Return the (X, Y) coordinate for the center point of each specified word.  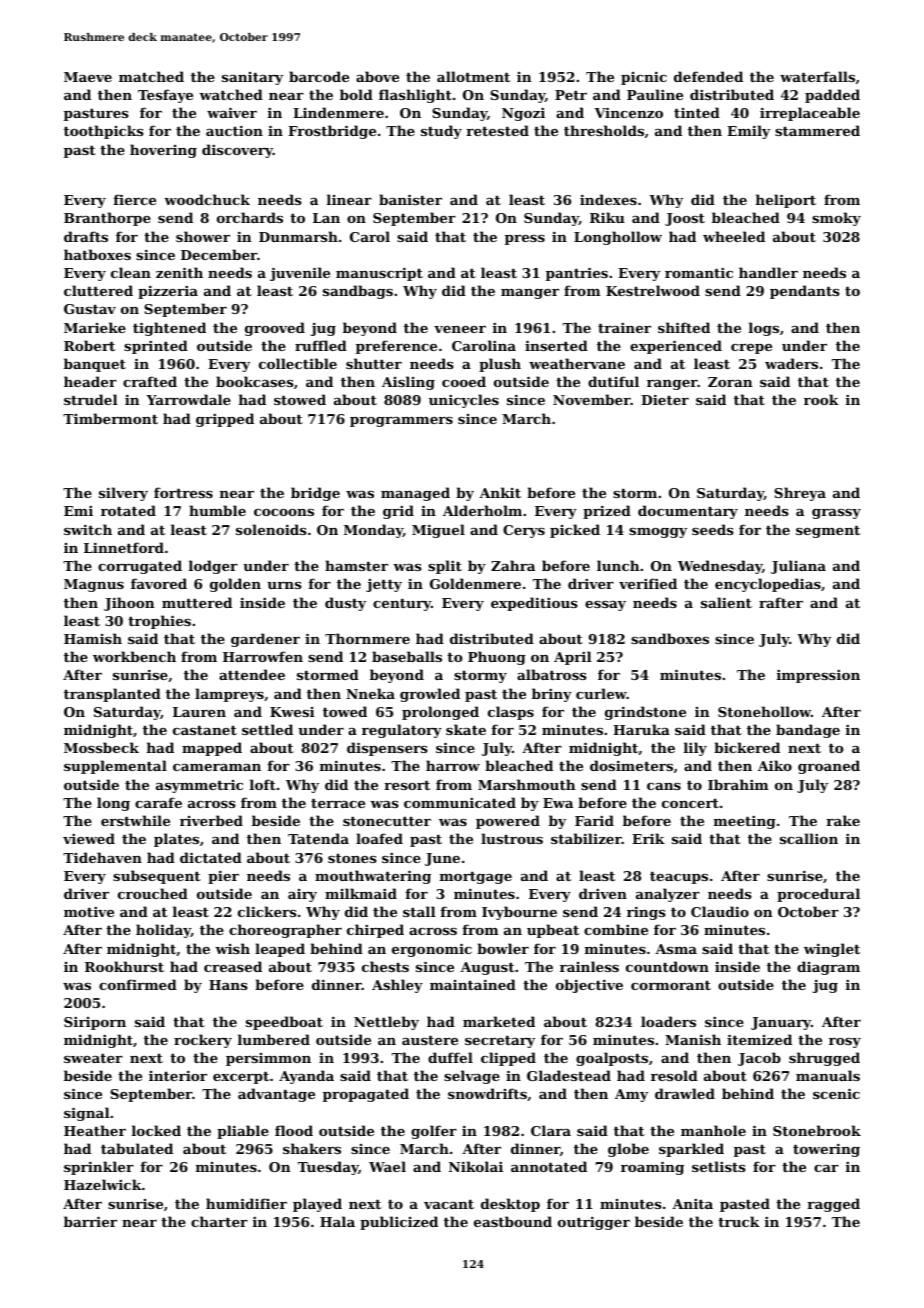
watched (231, 94)
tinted (697, 112)
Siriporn (95, 1023)
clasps (511, 713)
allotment (473, 76)
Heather (95, 1130)
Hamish (93, 638)
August (487, 968)
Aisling (408, 383)
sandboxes (670, 638)
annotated (549, 1166)
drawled (685, 1093)
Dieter (665, 399)
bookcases (255, 381)
